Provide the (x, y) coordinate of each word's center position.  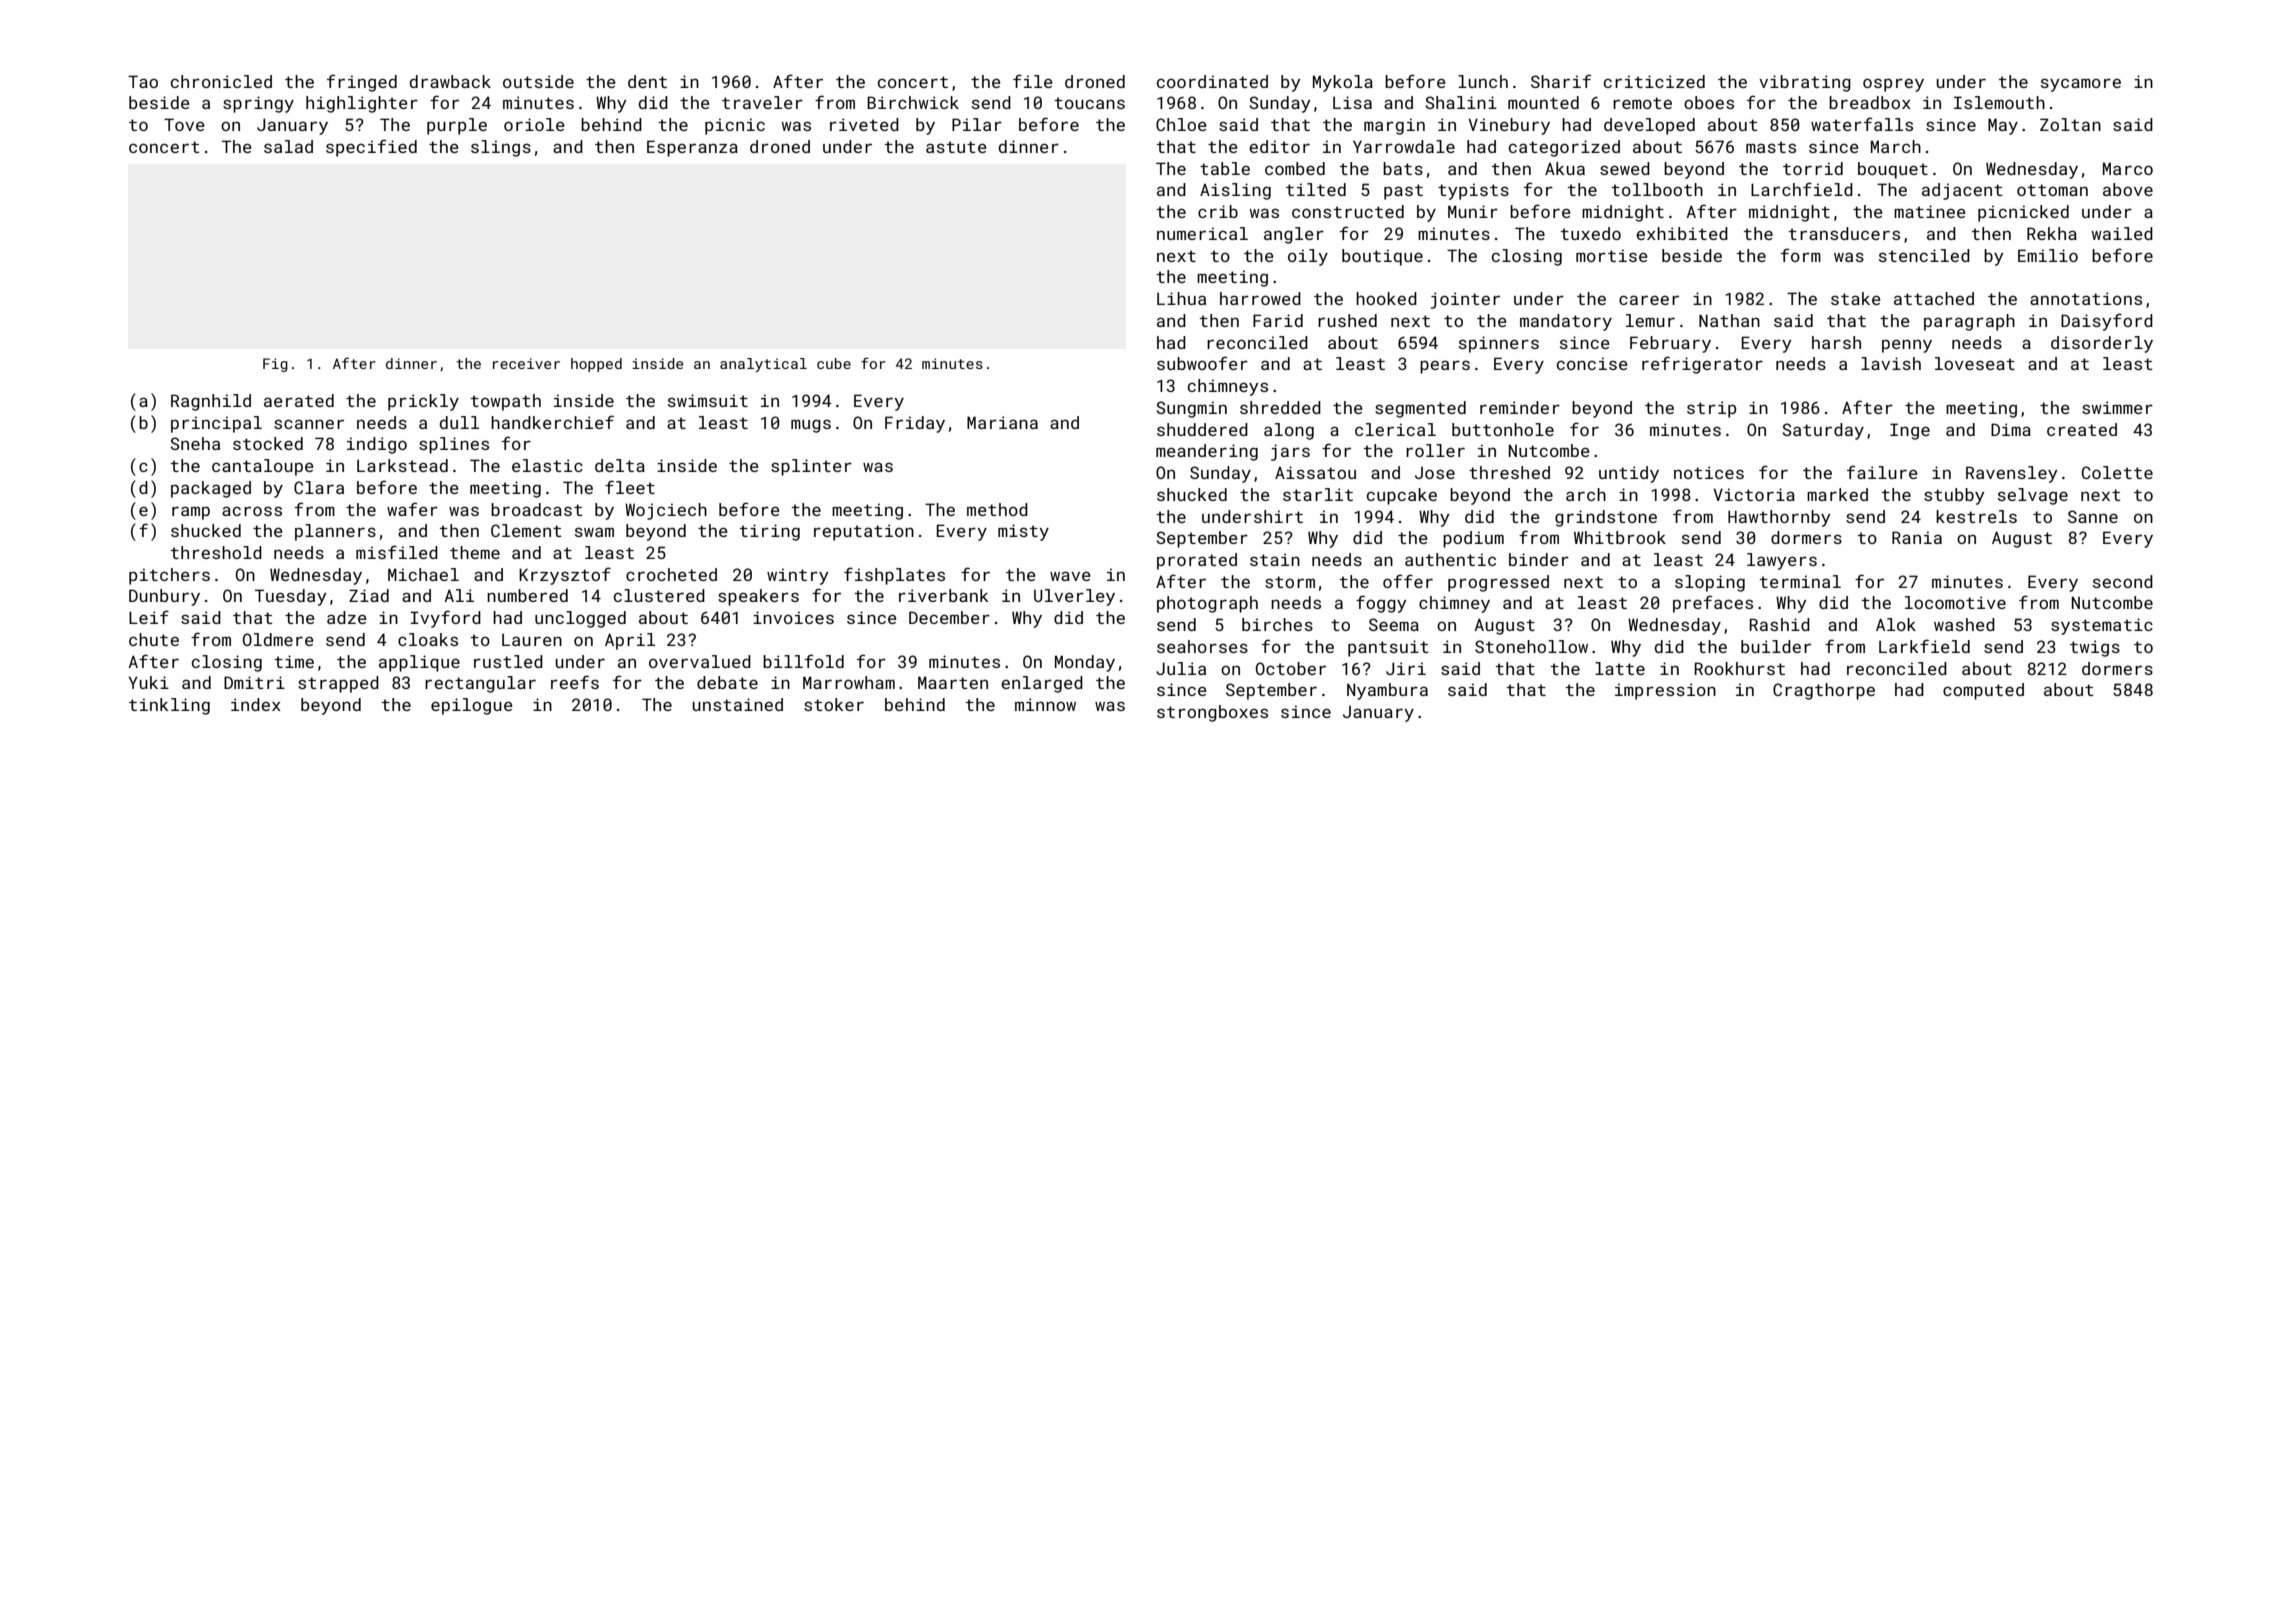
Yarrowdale (1404, 146)
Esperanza (692, 148)
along (1289, 431)
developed (1649, 126)
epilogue (472, 706)
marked (1837, 494)
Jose (1435, 473)
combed (1295, 168)
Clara (319, 487)
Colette (2117, 472)
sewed (1625, 168)
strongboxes (1212, 713)
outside (538, 81)
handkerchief (552, 422)
